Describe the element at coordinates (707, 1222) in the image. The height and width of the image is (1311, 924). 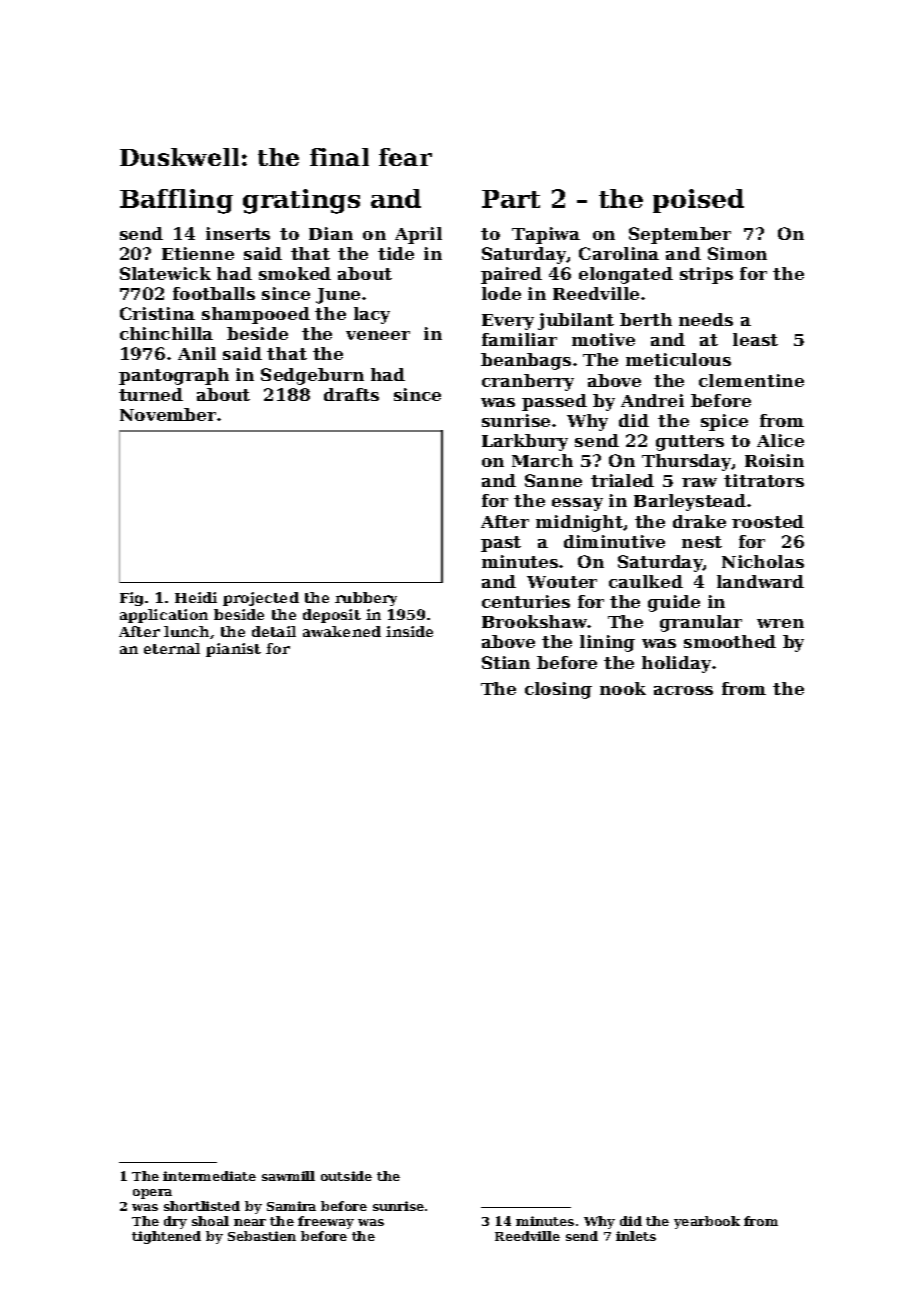
I see `yearbook` at that location.
